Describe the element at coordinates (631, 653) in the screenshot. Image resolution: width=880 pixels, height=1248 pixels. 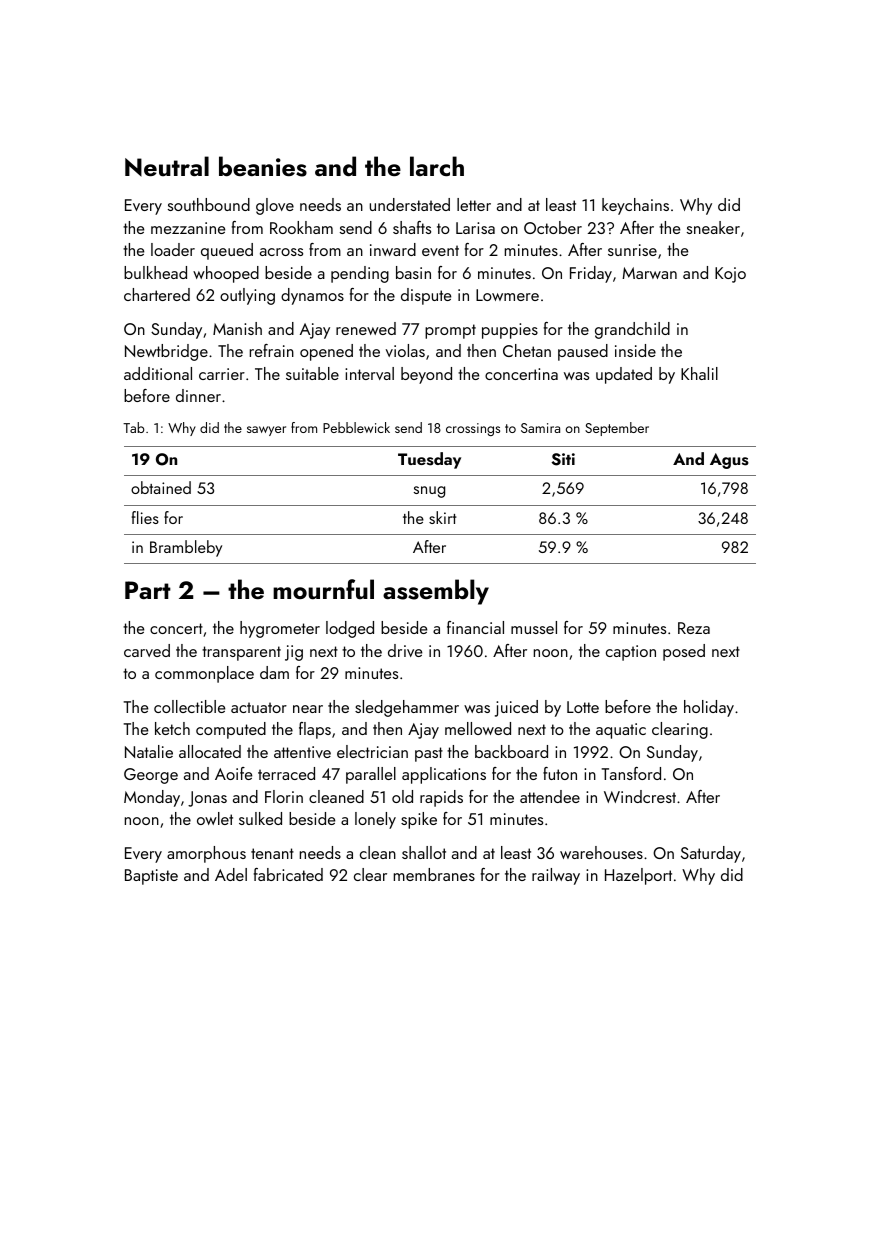
I see `caption` at that location.
